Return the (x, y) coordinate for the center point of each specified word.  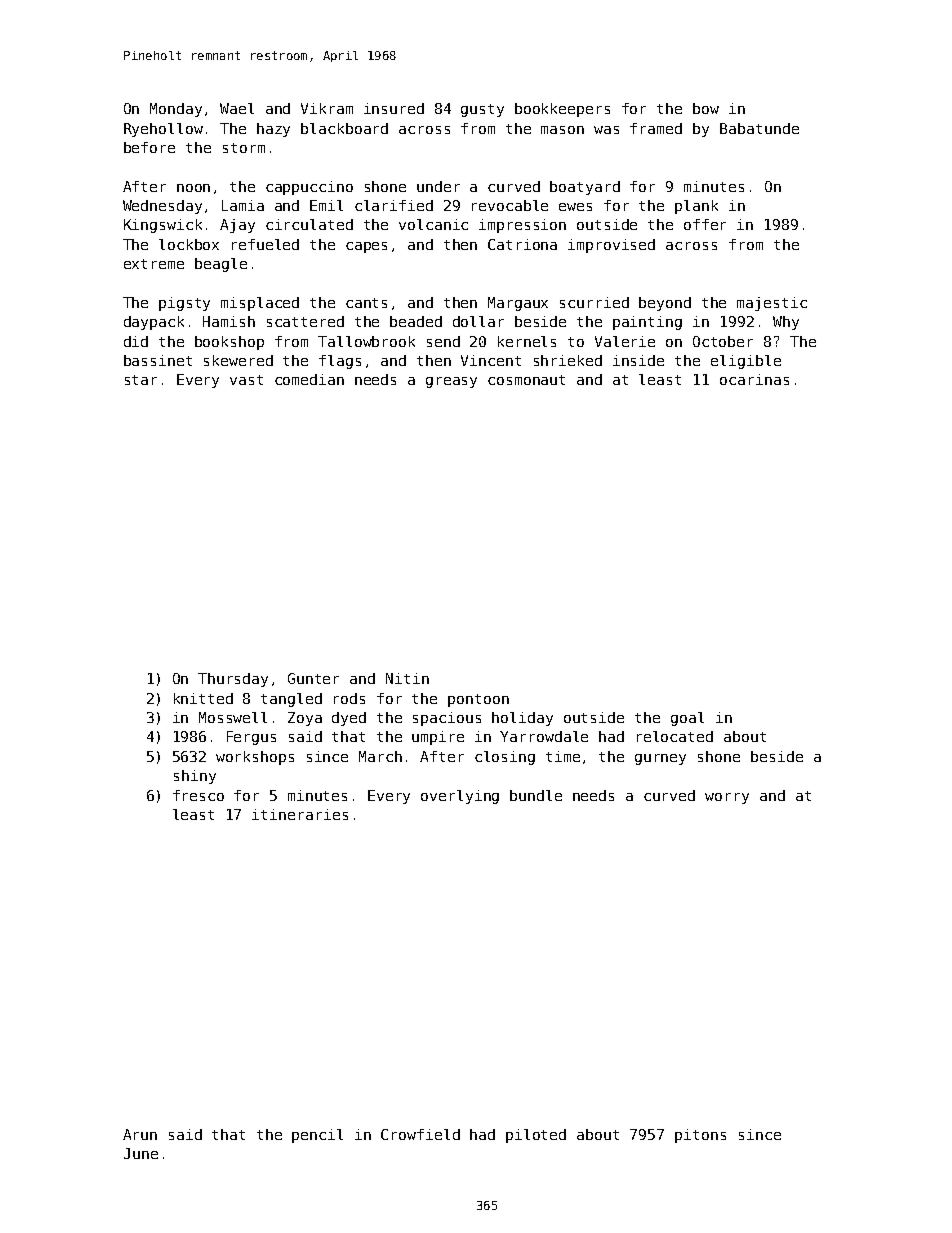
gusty (482, 110)
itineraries (300, 814)
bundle (536, 795)
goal (687, 719)
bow (706, 108)
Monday (176, 110)
